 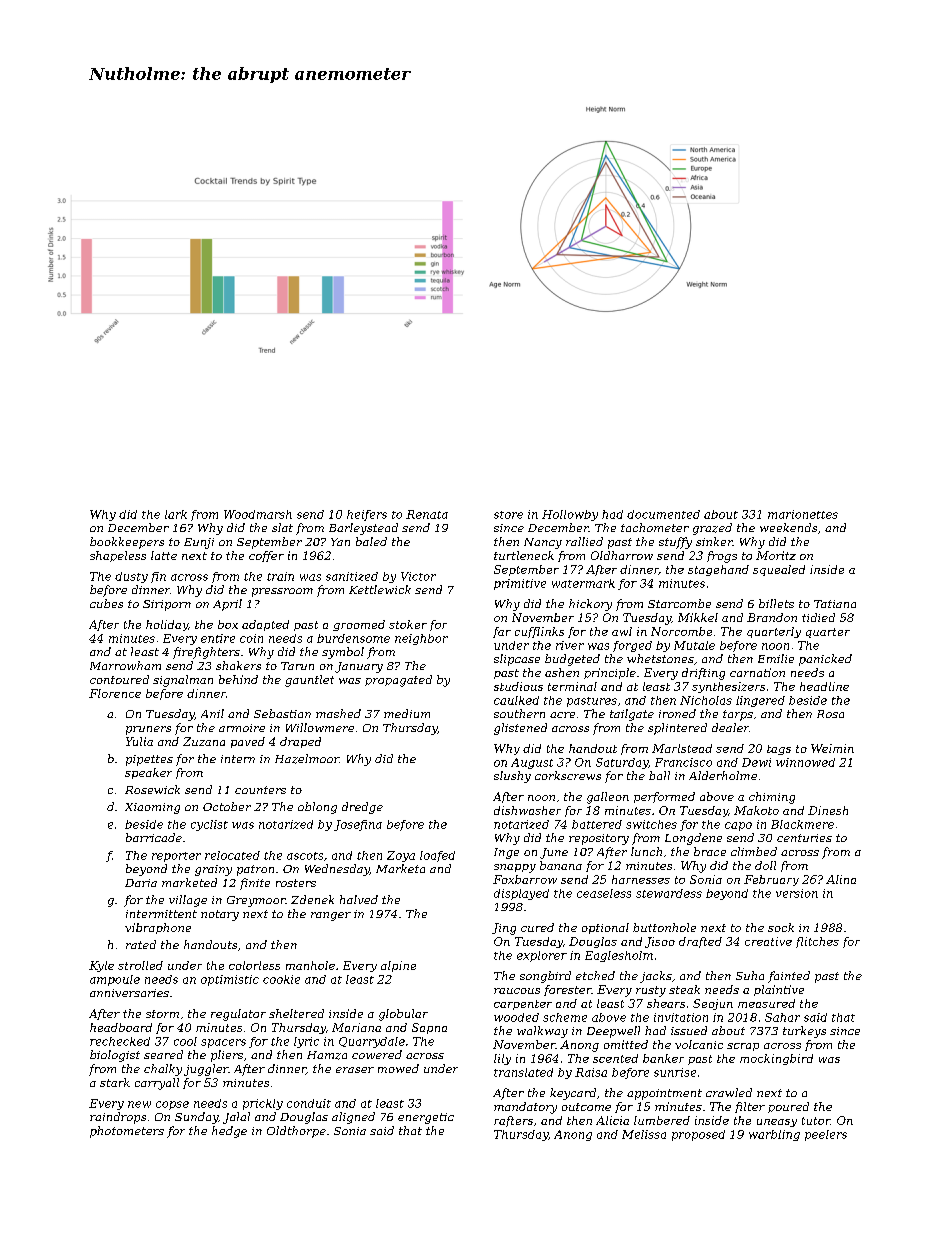 I want to click on banana, so click(x=561, y=865).
